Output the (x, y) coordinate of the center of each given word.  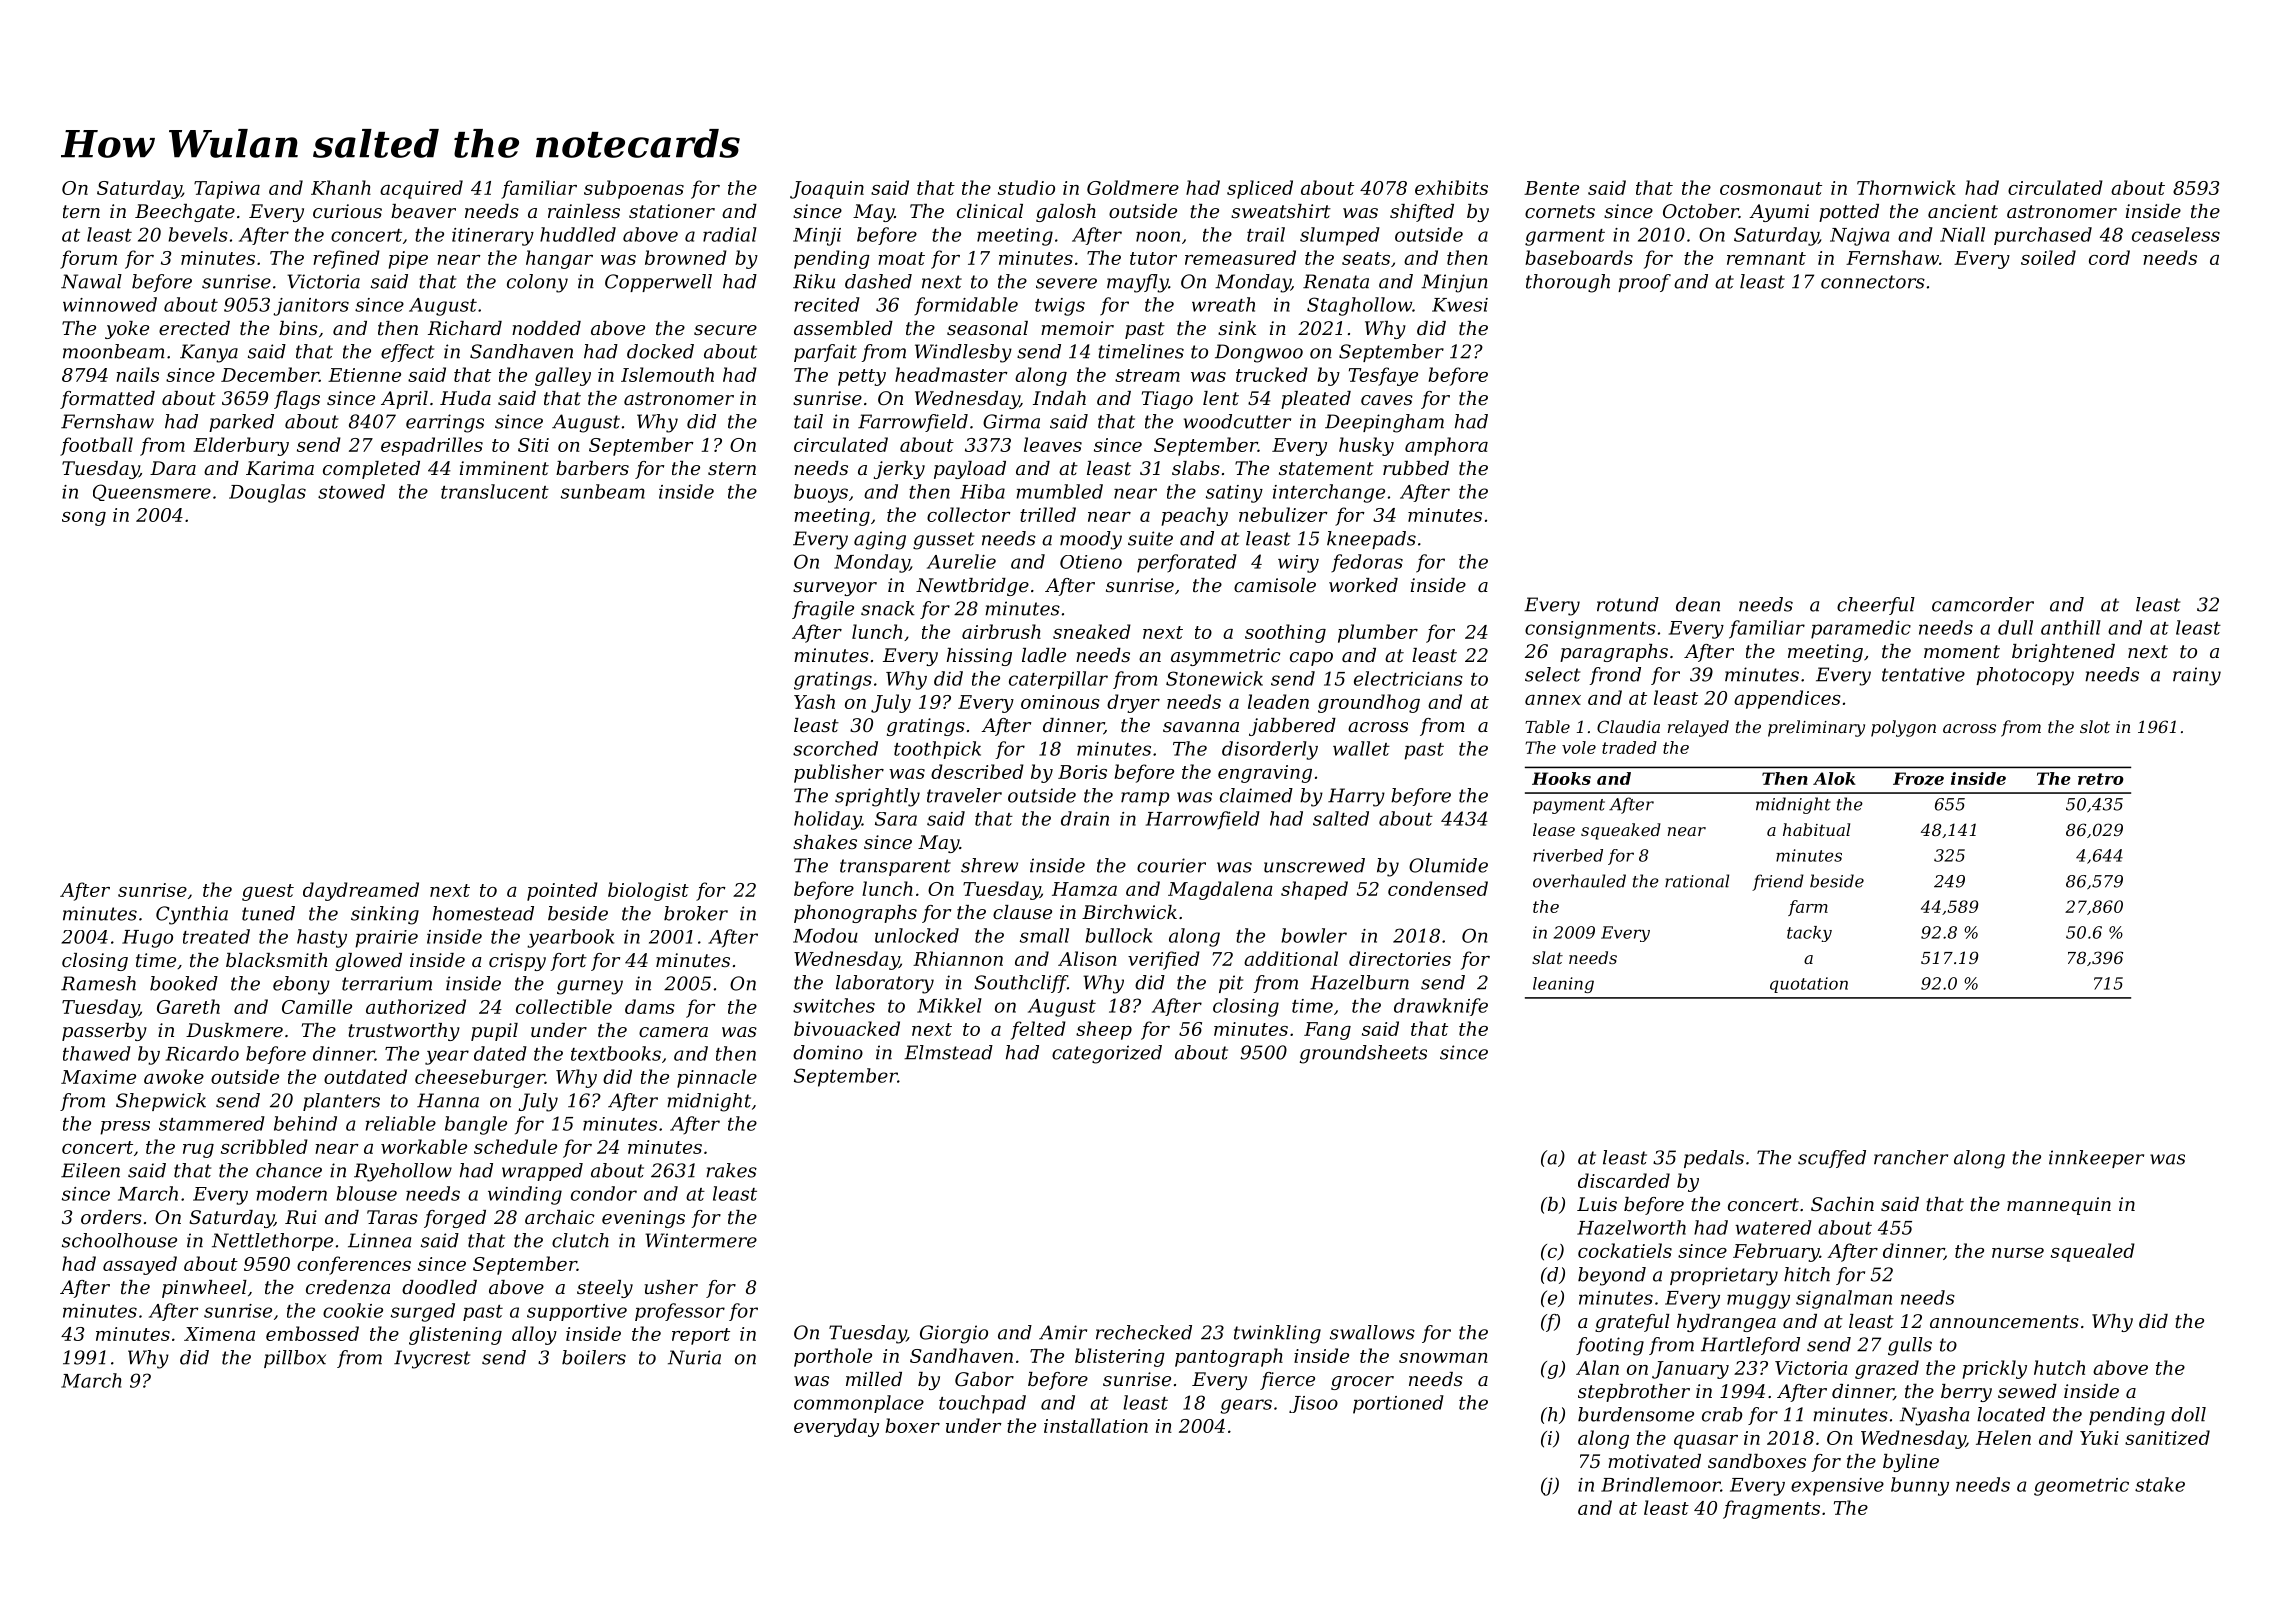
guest (268, 892)
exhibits (1451, 187)
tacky (1809, 934)
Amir (1063, 1332)
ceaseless (2176, 234)
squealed (2093, 1252)
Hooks (1561, 778)
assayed (140, 1265)
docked (660, 351)
